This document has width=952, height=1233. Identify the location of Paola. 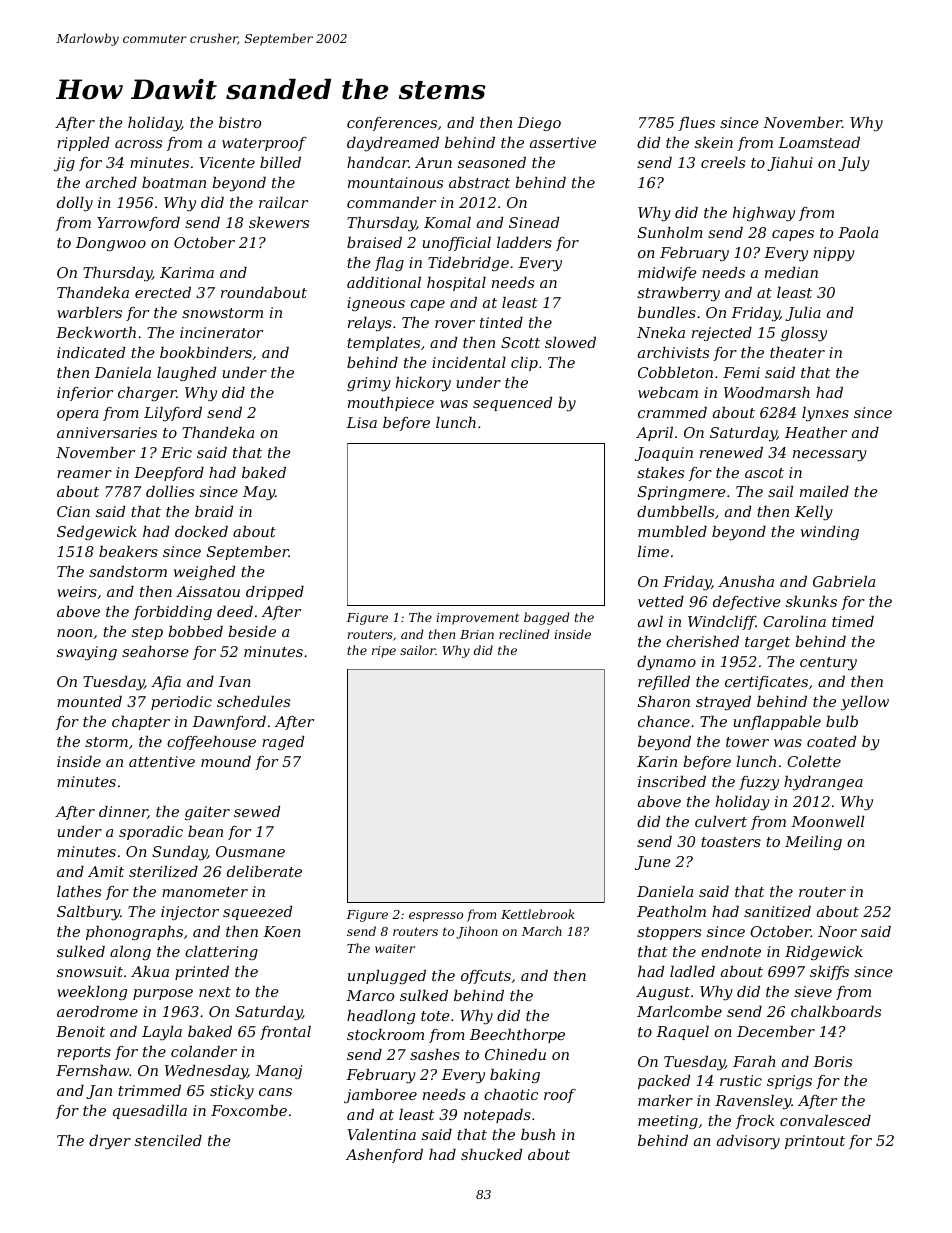
(858, 232).
